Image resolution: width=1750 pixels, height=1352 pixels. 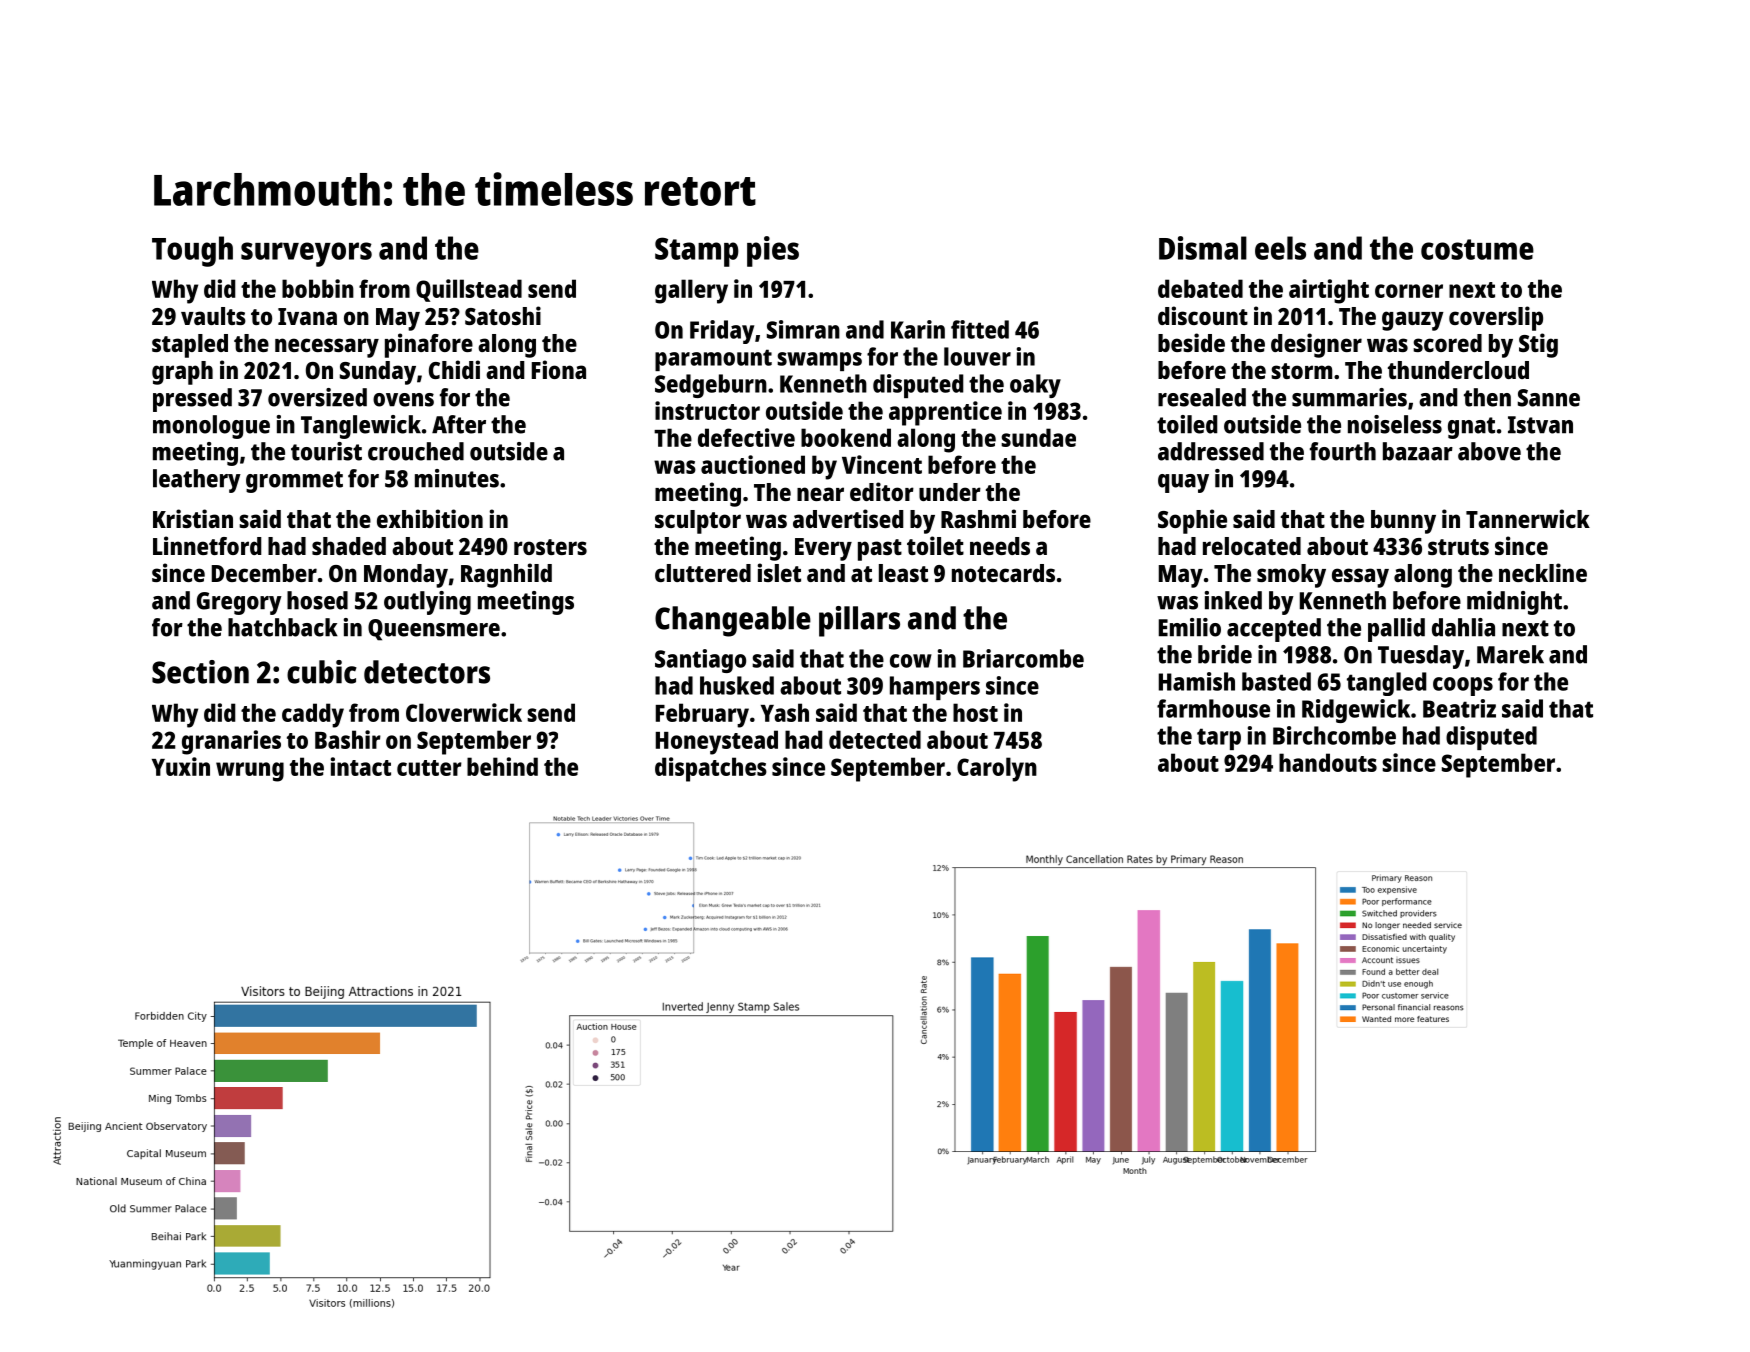 What do you see at coordinates (503, 315) in the screenshot?
I see `Satoshi` at bounding box center [503, 315].
